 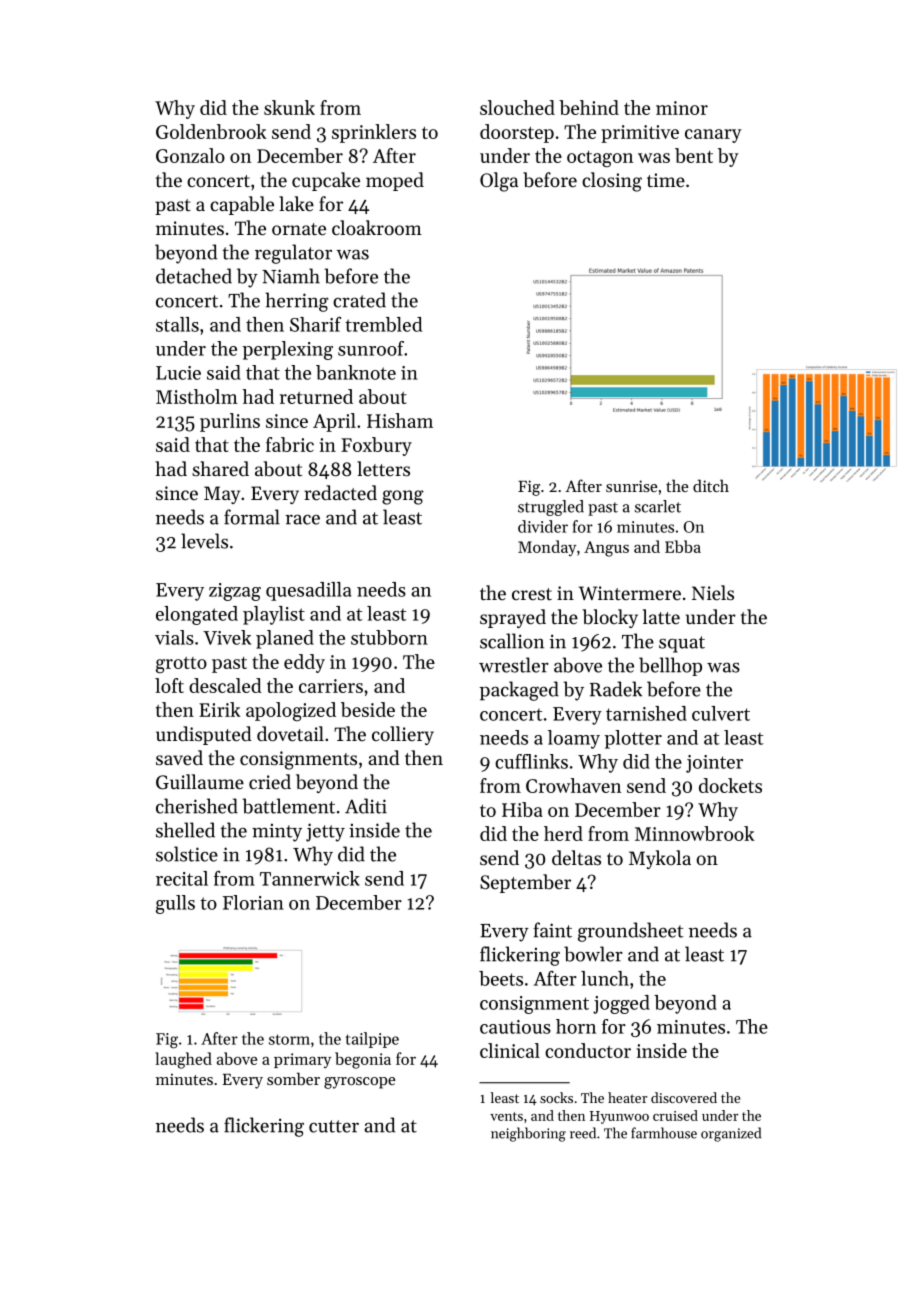 What do you see at coordinates (515, 1027) in the screenshot?
I see `cautious` at bounding box center [515, 1027].
